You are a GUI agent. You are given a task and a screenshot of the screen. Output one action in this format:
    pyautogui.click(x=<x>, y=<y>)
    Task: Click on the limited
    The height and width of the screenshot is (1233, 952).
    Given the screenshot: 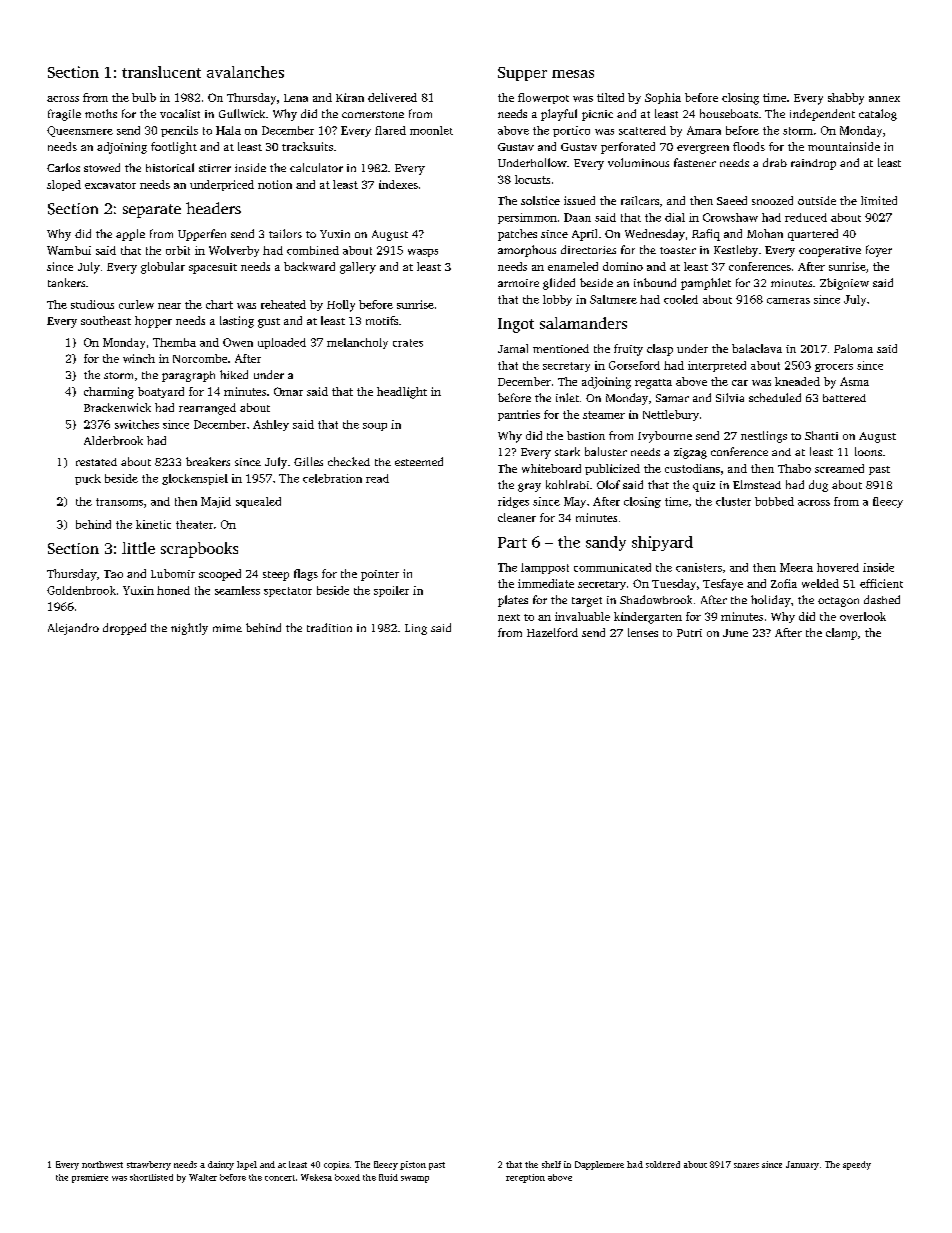 What is the action you would take?
    pyautogui.click(x=879, y=200)
